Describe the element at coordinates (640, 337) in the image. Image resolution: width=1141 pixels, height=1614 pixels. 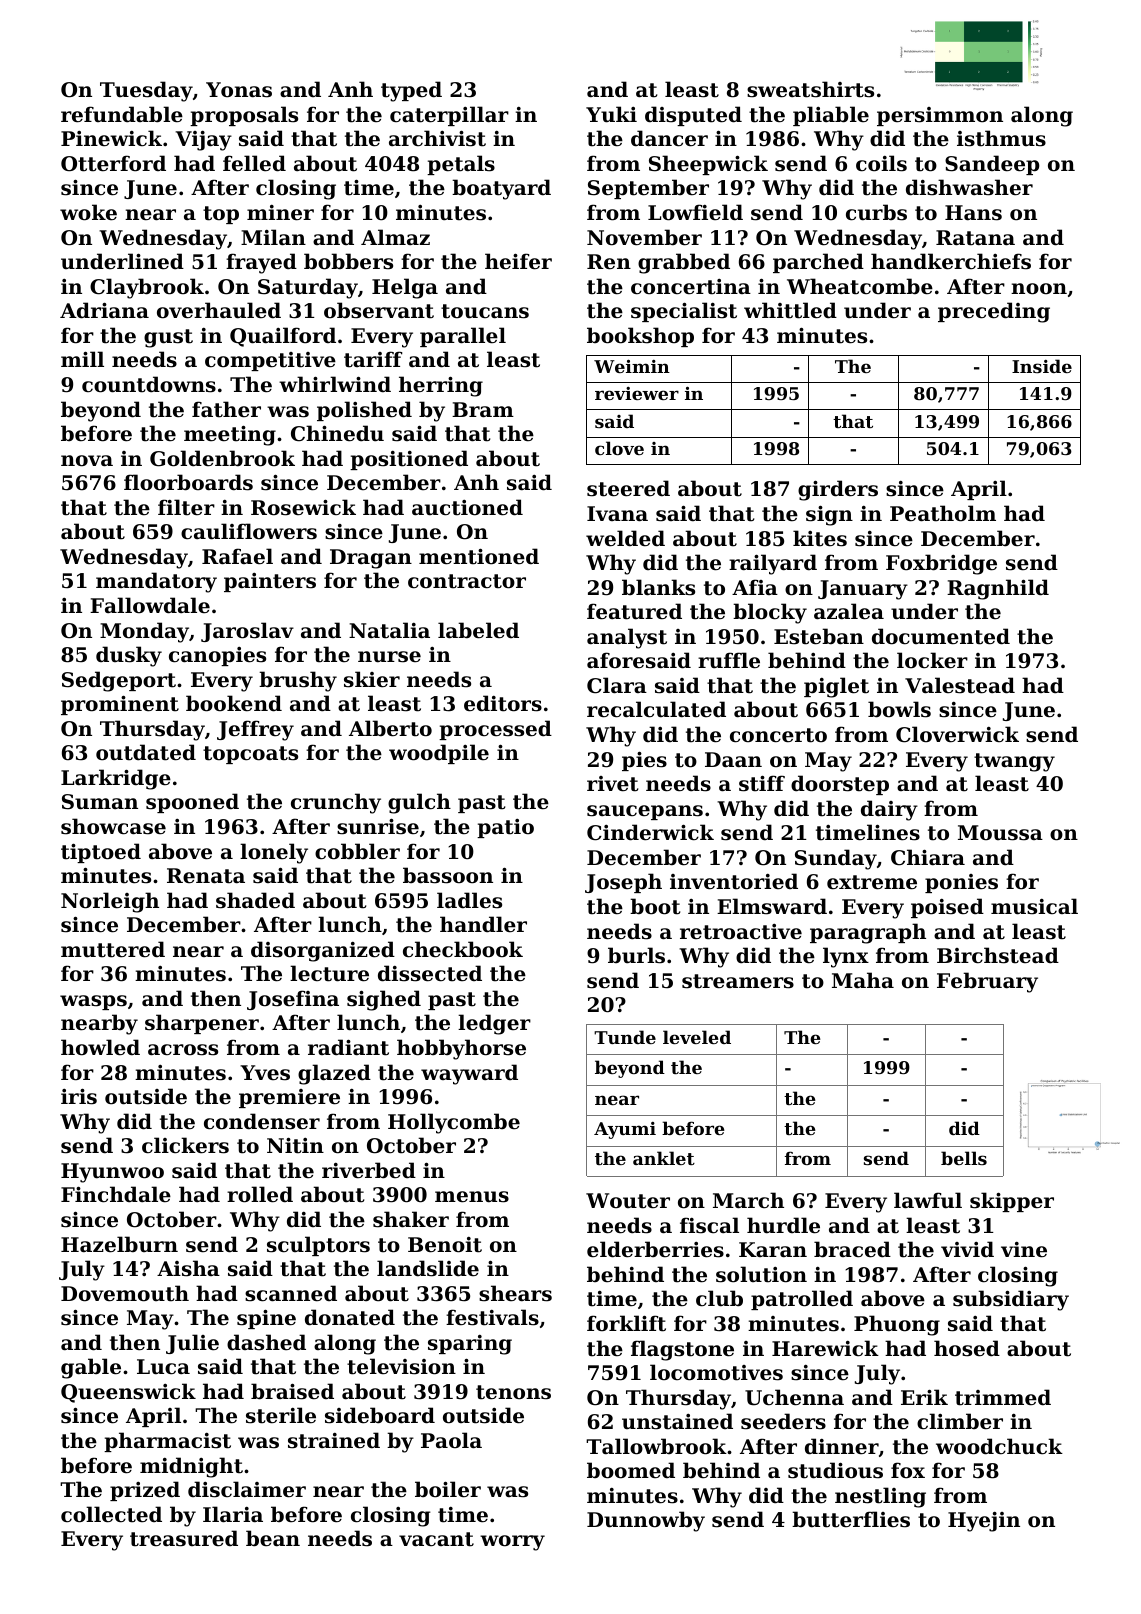
I see `bookshop` at that location.
